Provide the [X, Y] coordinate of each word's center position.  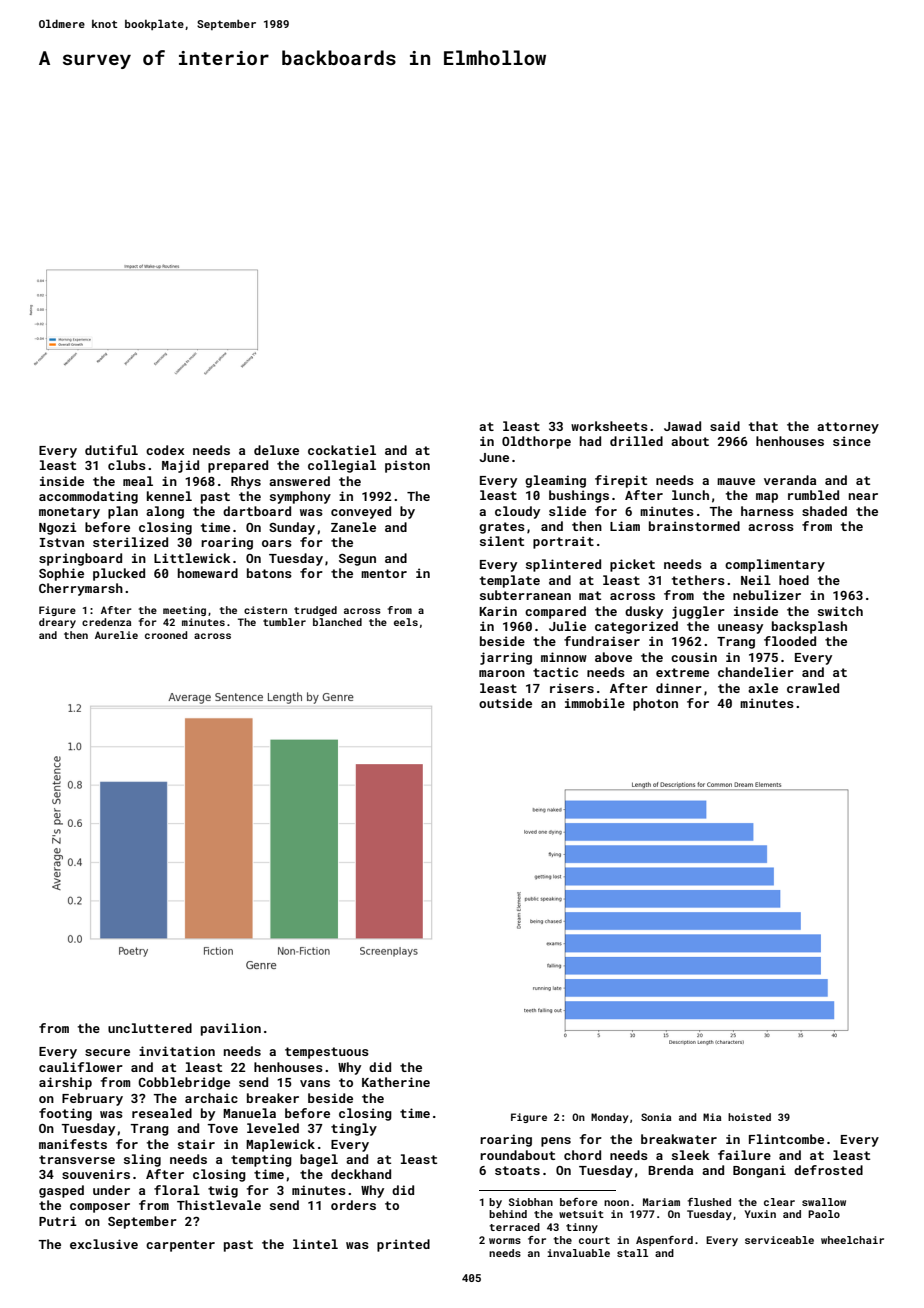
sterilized [130, 542]
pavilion [231, 1029]
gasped [61, 1191]
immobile [595, 703]
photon [655, 704]
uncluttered [150, 1028]
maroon [502, 673]
